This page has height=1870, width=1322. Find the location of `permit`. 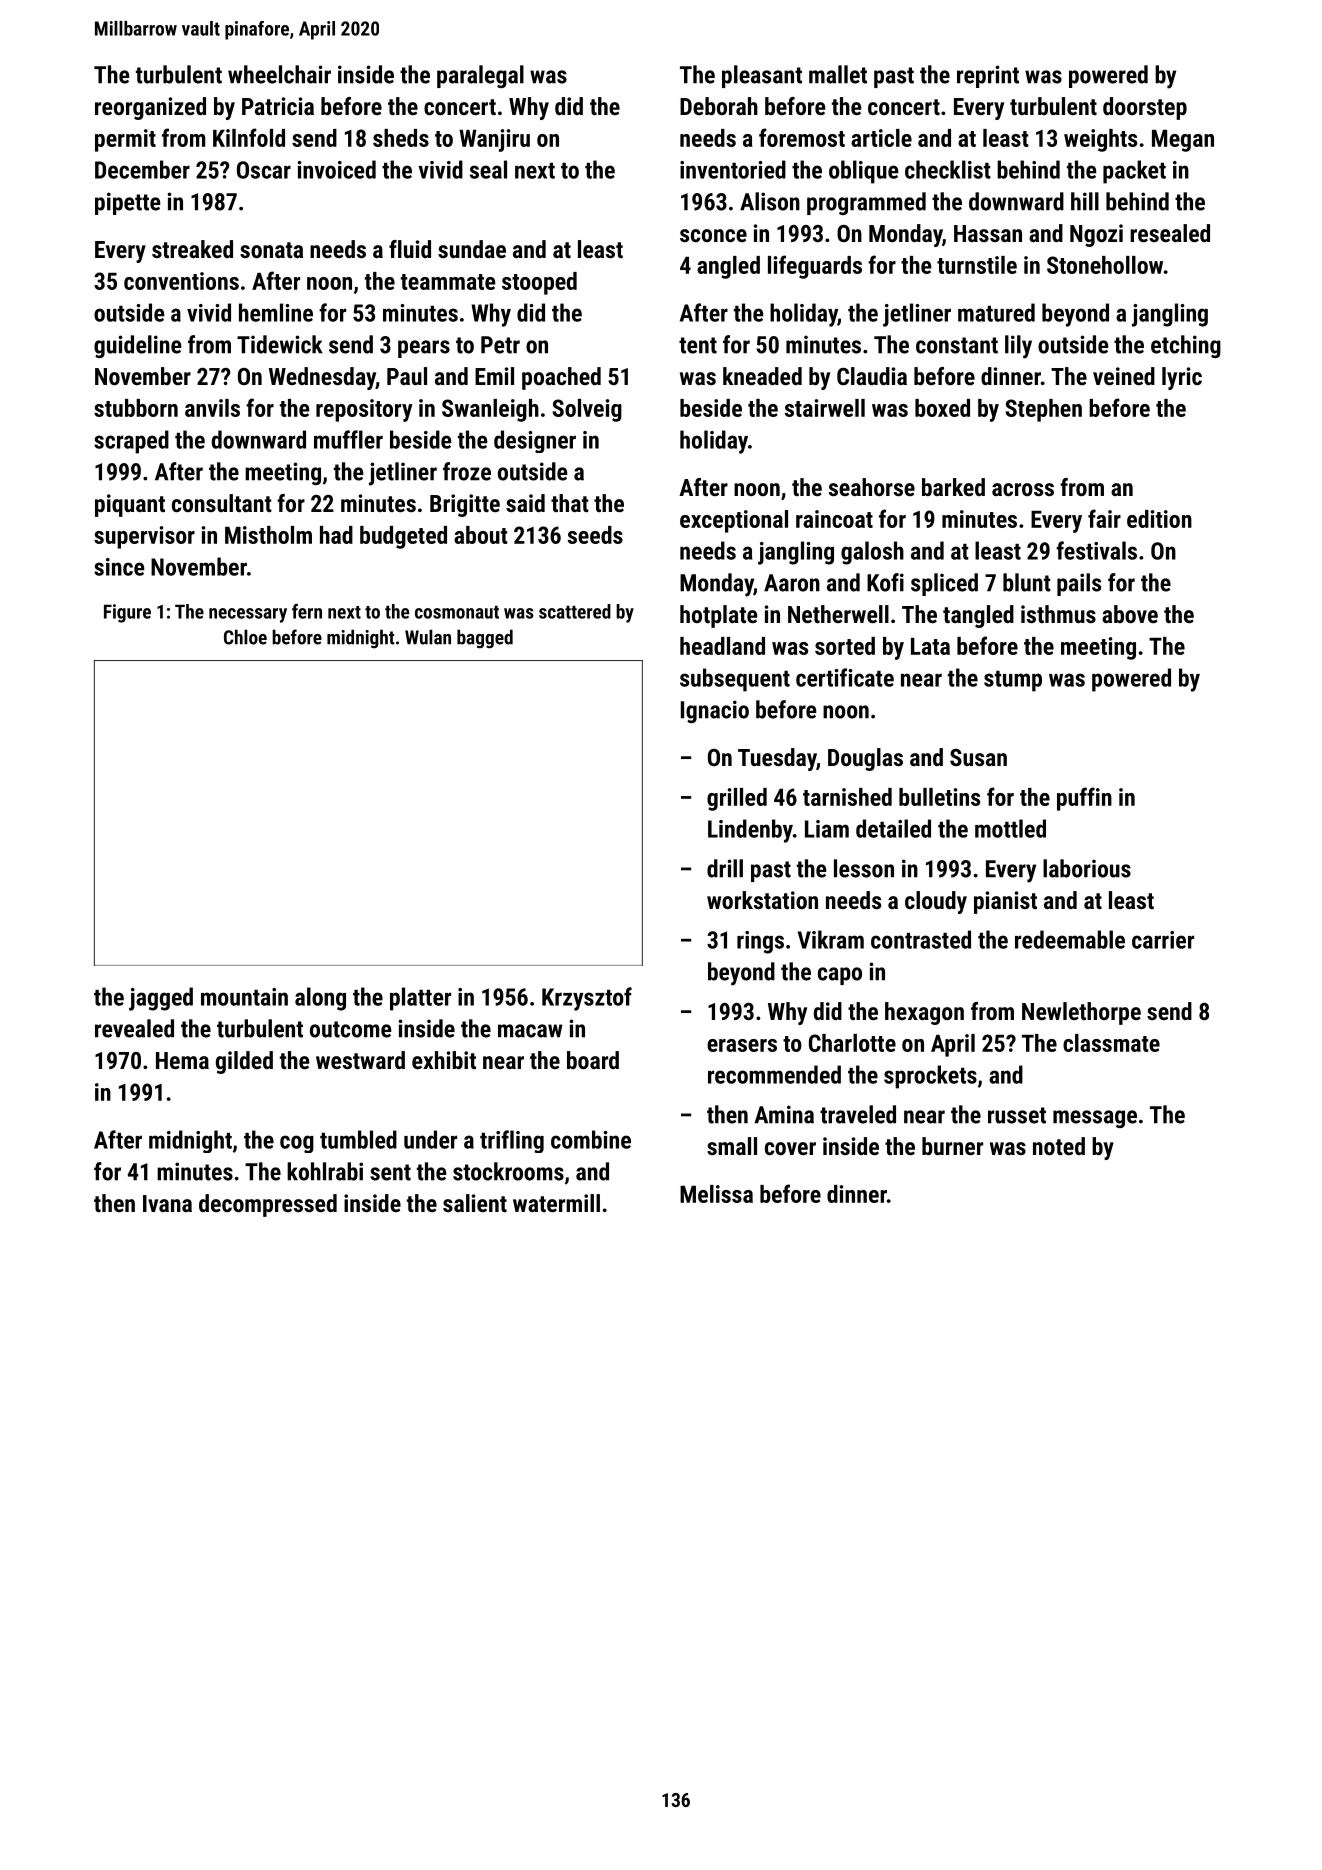

permit is located at coordinates (125, 140).
